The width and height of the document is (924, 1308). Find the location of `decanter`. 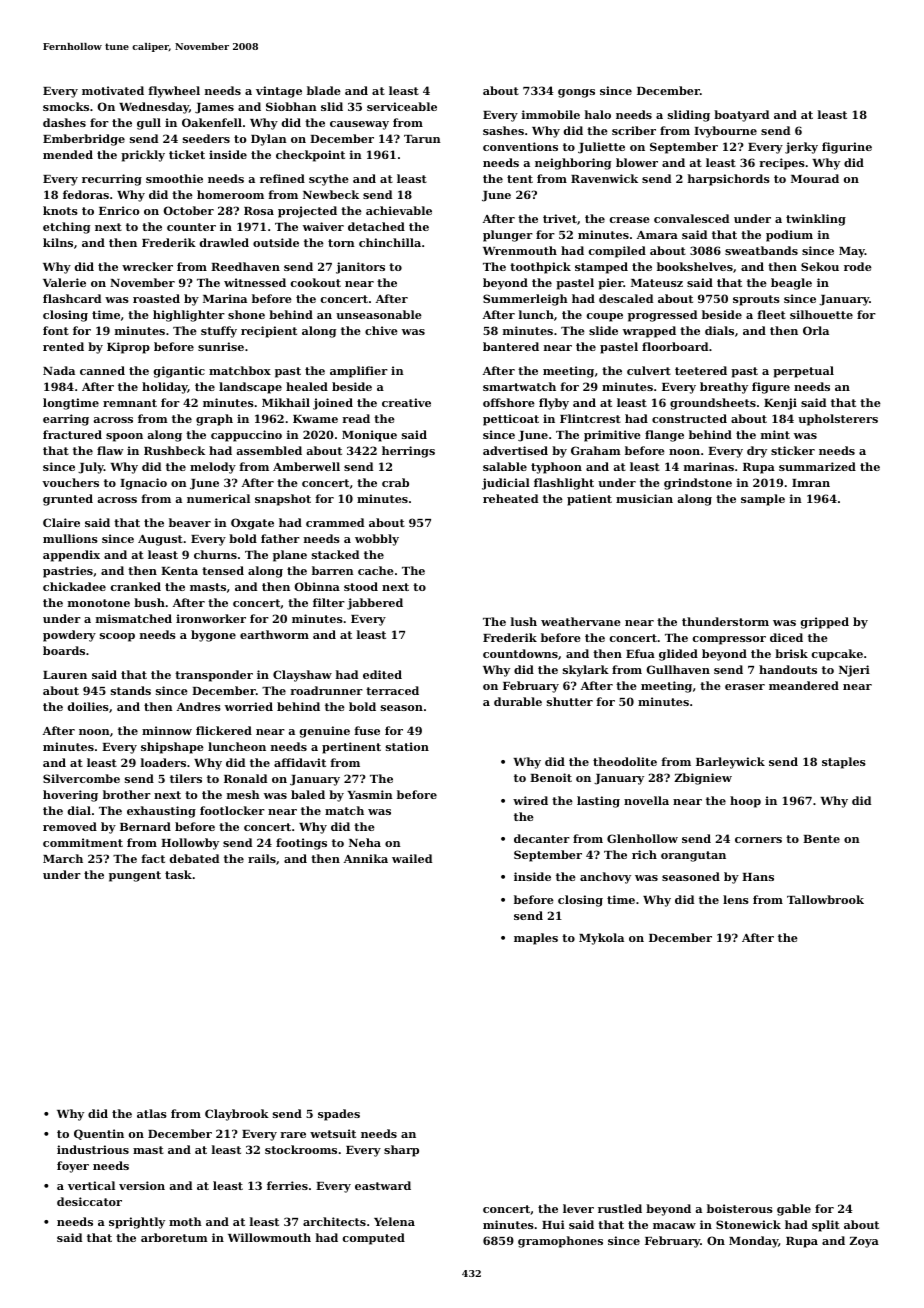

decanter is located at coordinates (542, 838).
